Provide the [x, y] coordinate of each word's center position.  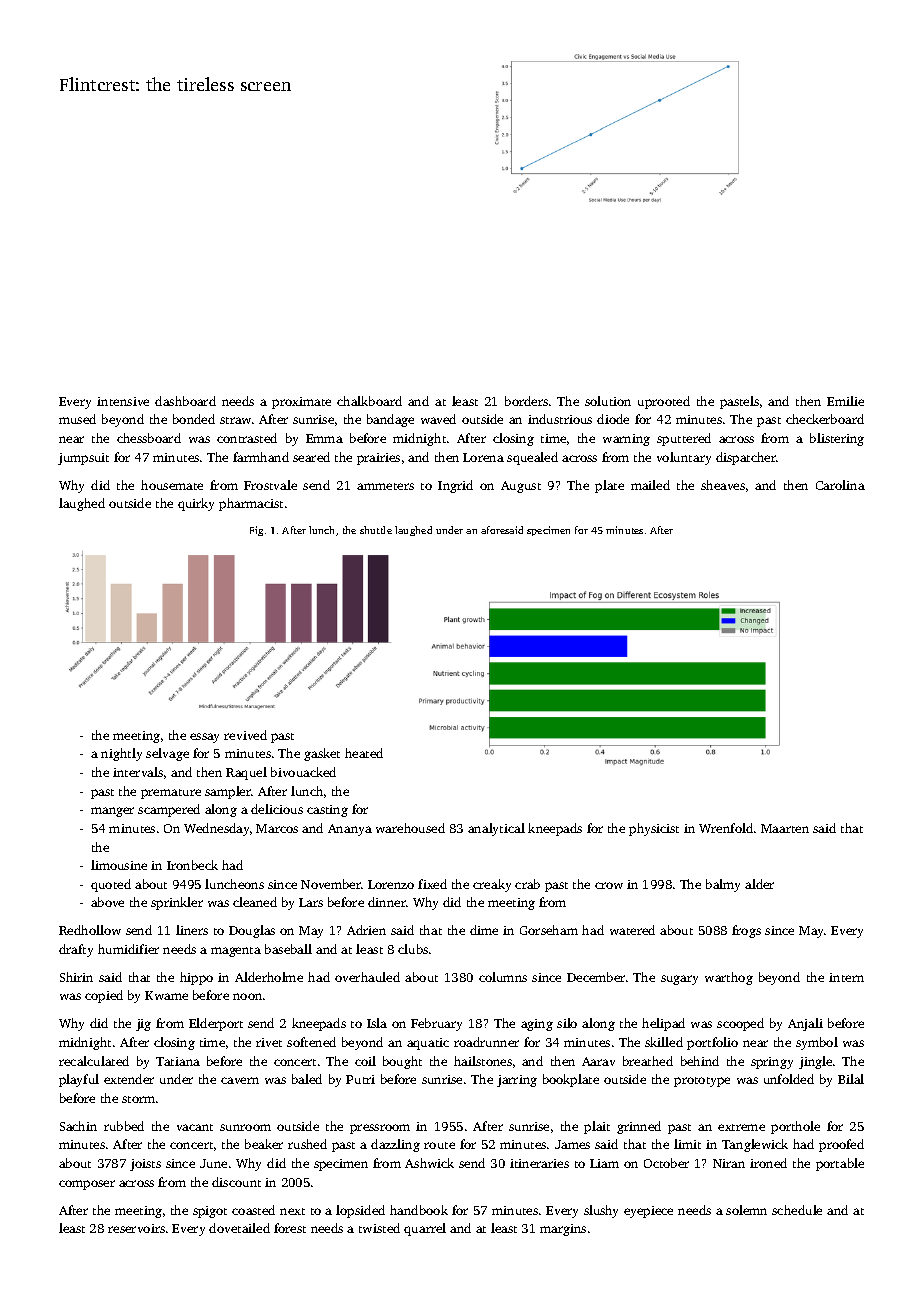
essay [204, 738]
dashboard [185, 401]
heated [364, 753]
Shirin [76, 977]
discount [236, 1182]
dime [484, 930]
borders [526, 401]
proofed [841, 1145]
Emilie [845, 401]
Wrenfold [726, 828]
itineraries [539, 1163]
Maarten [785, 828]
